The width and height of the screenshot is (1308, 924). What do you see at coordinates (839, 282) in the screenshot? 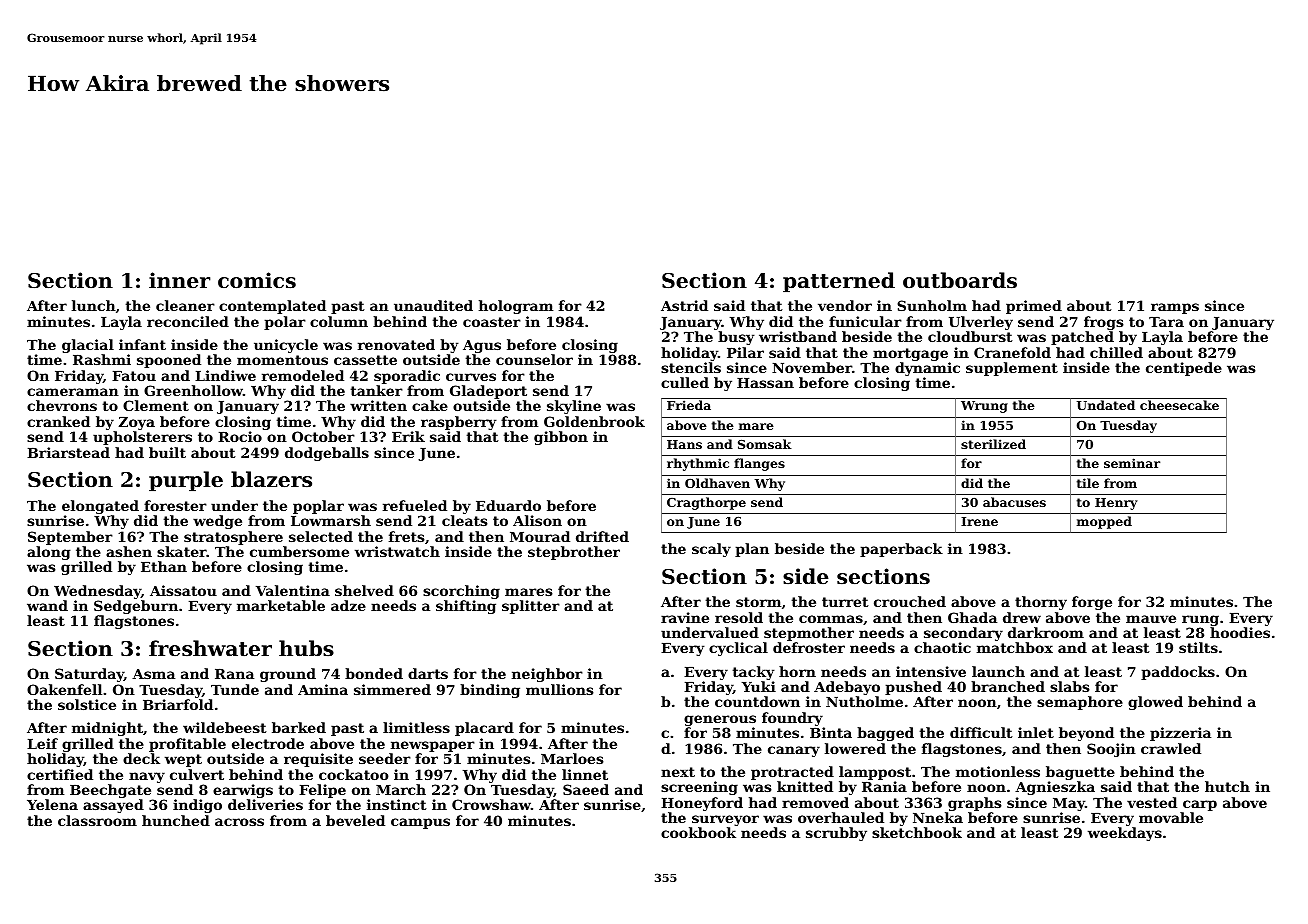
I see `patterned` at bounding box center [839, 282].
